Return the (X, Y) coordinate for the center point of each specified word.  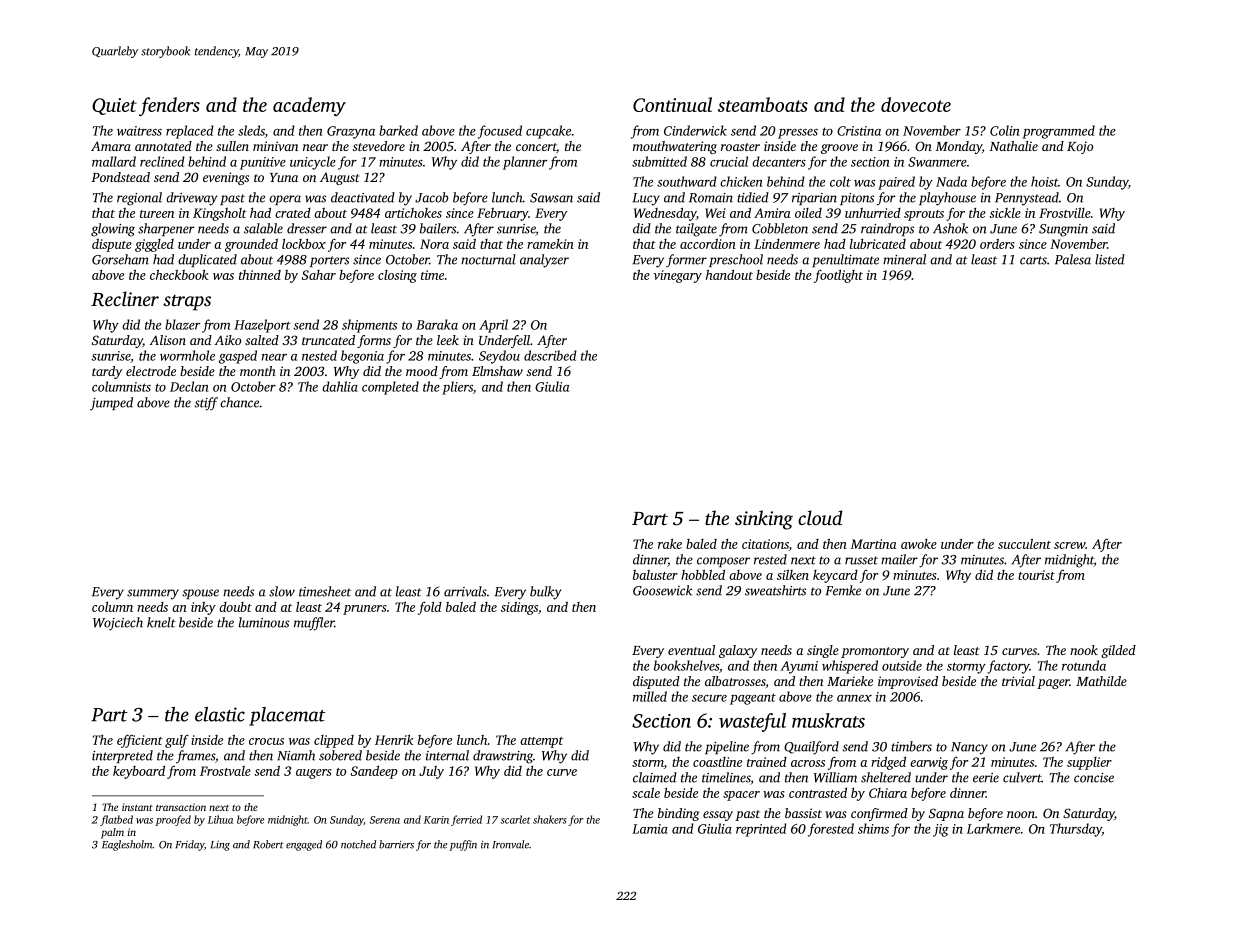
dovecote (916, 104)
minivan (275, 146)
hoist (1044, 181)
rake (670, 544)
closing (397, 276)
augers (314, 774)
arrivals (465, 591)
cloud (820, 517)
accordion (708, 244)
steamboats (763, 104)
